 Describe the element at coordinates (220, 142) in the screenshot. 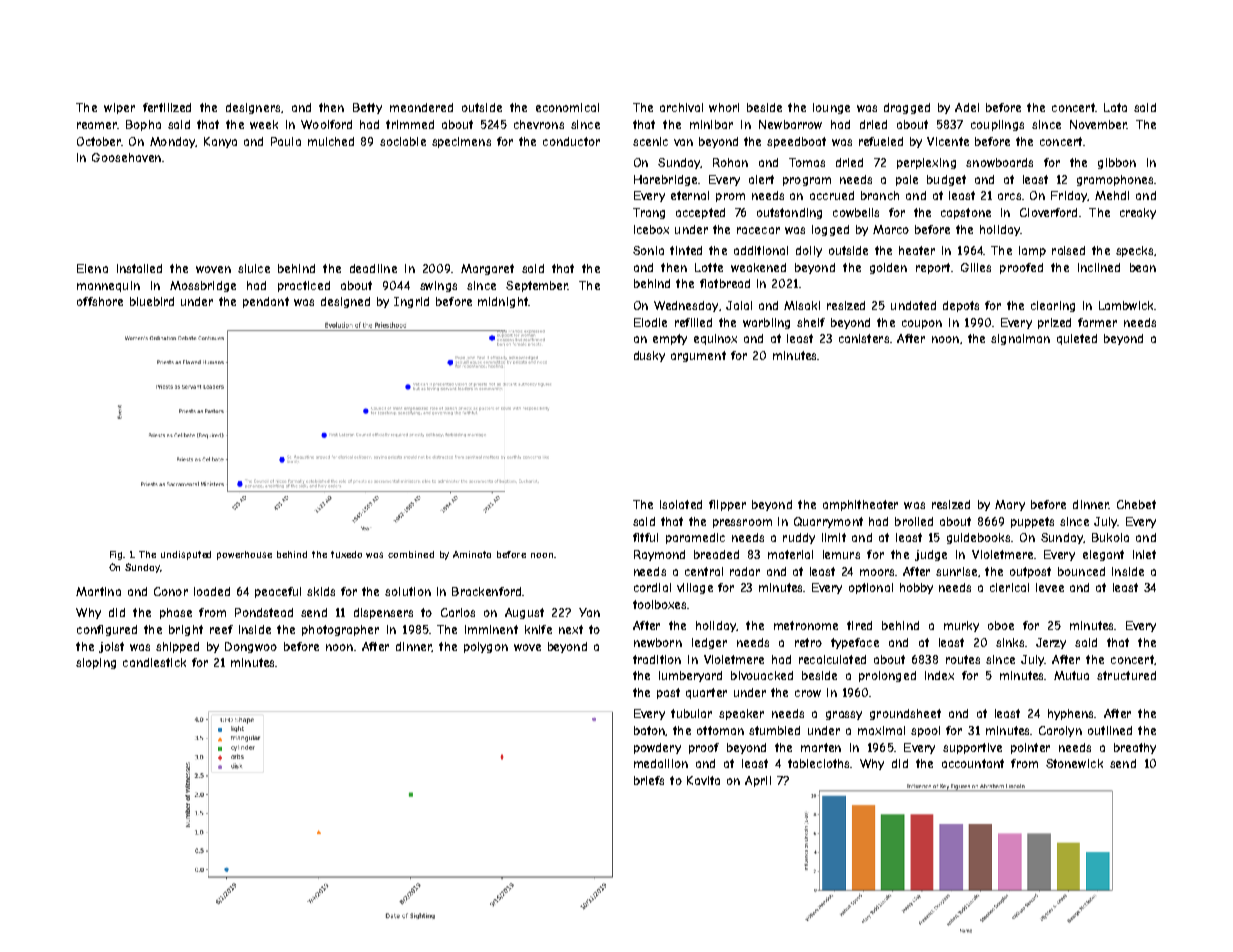

I see `Kanya` at that location.
